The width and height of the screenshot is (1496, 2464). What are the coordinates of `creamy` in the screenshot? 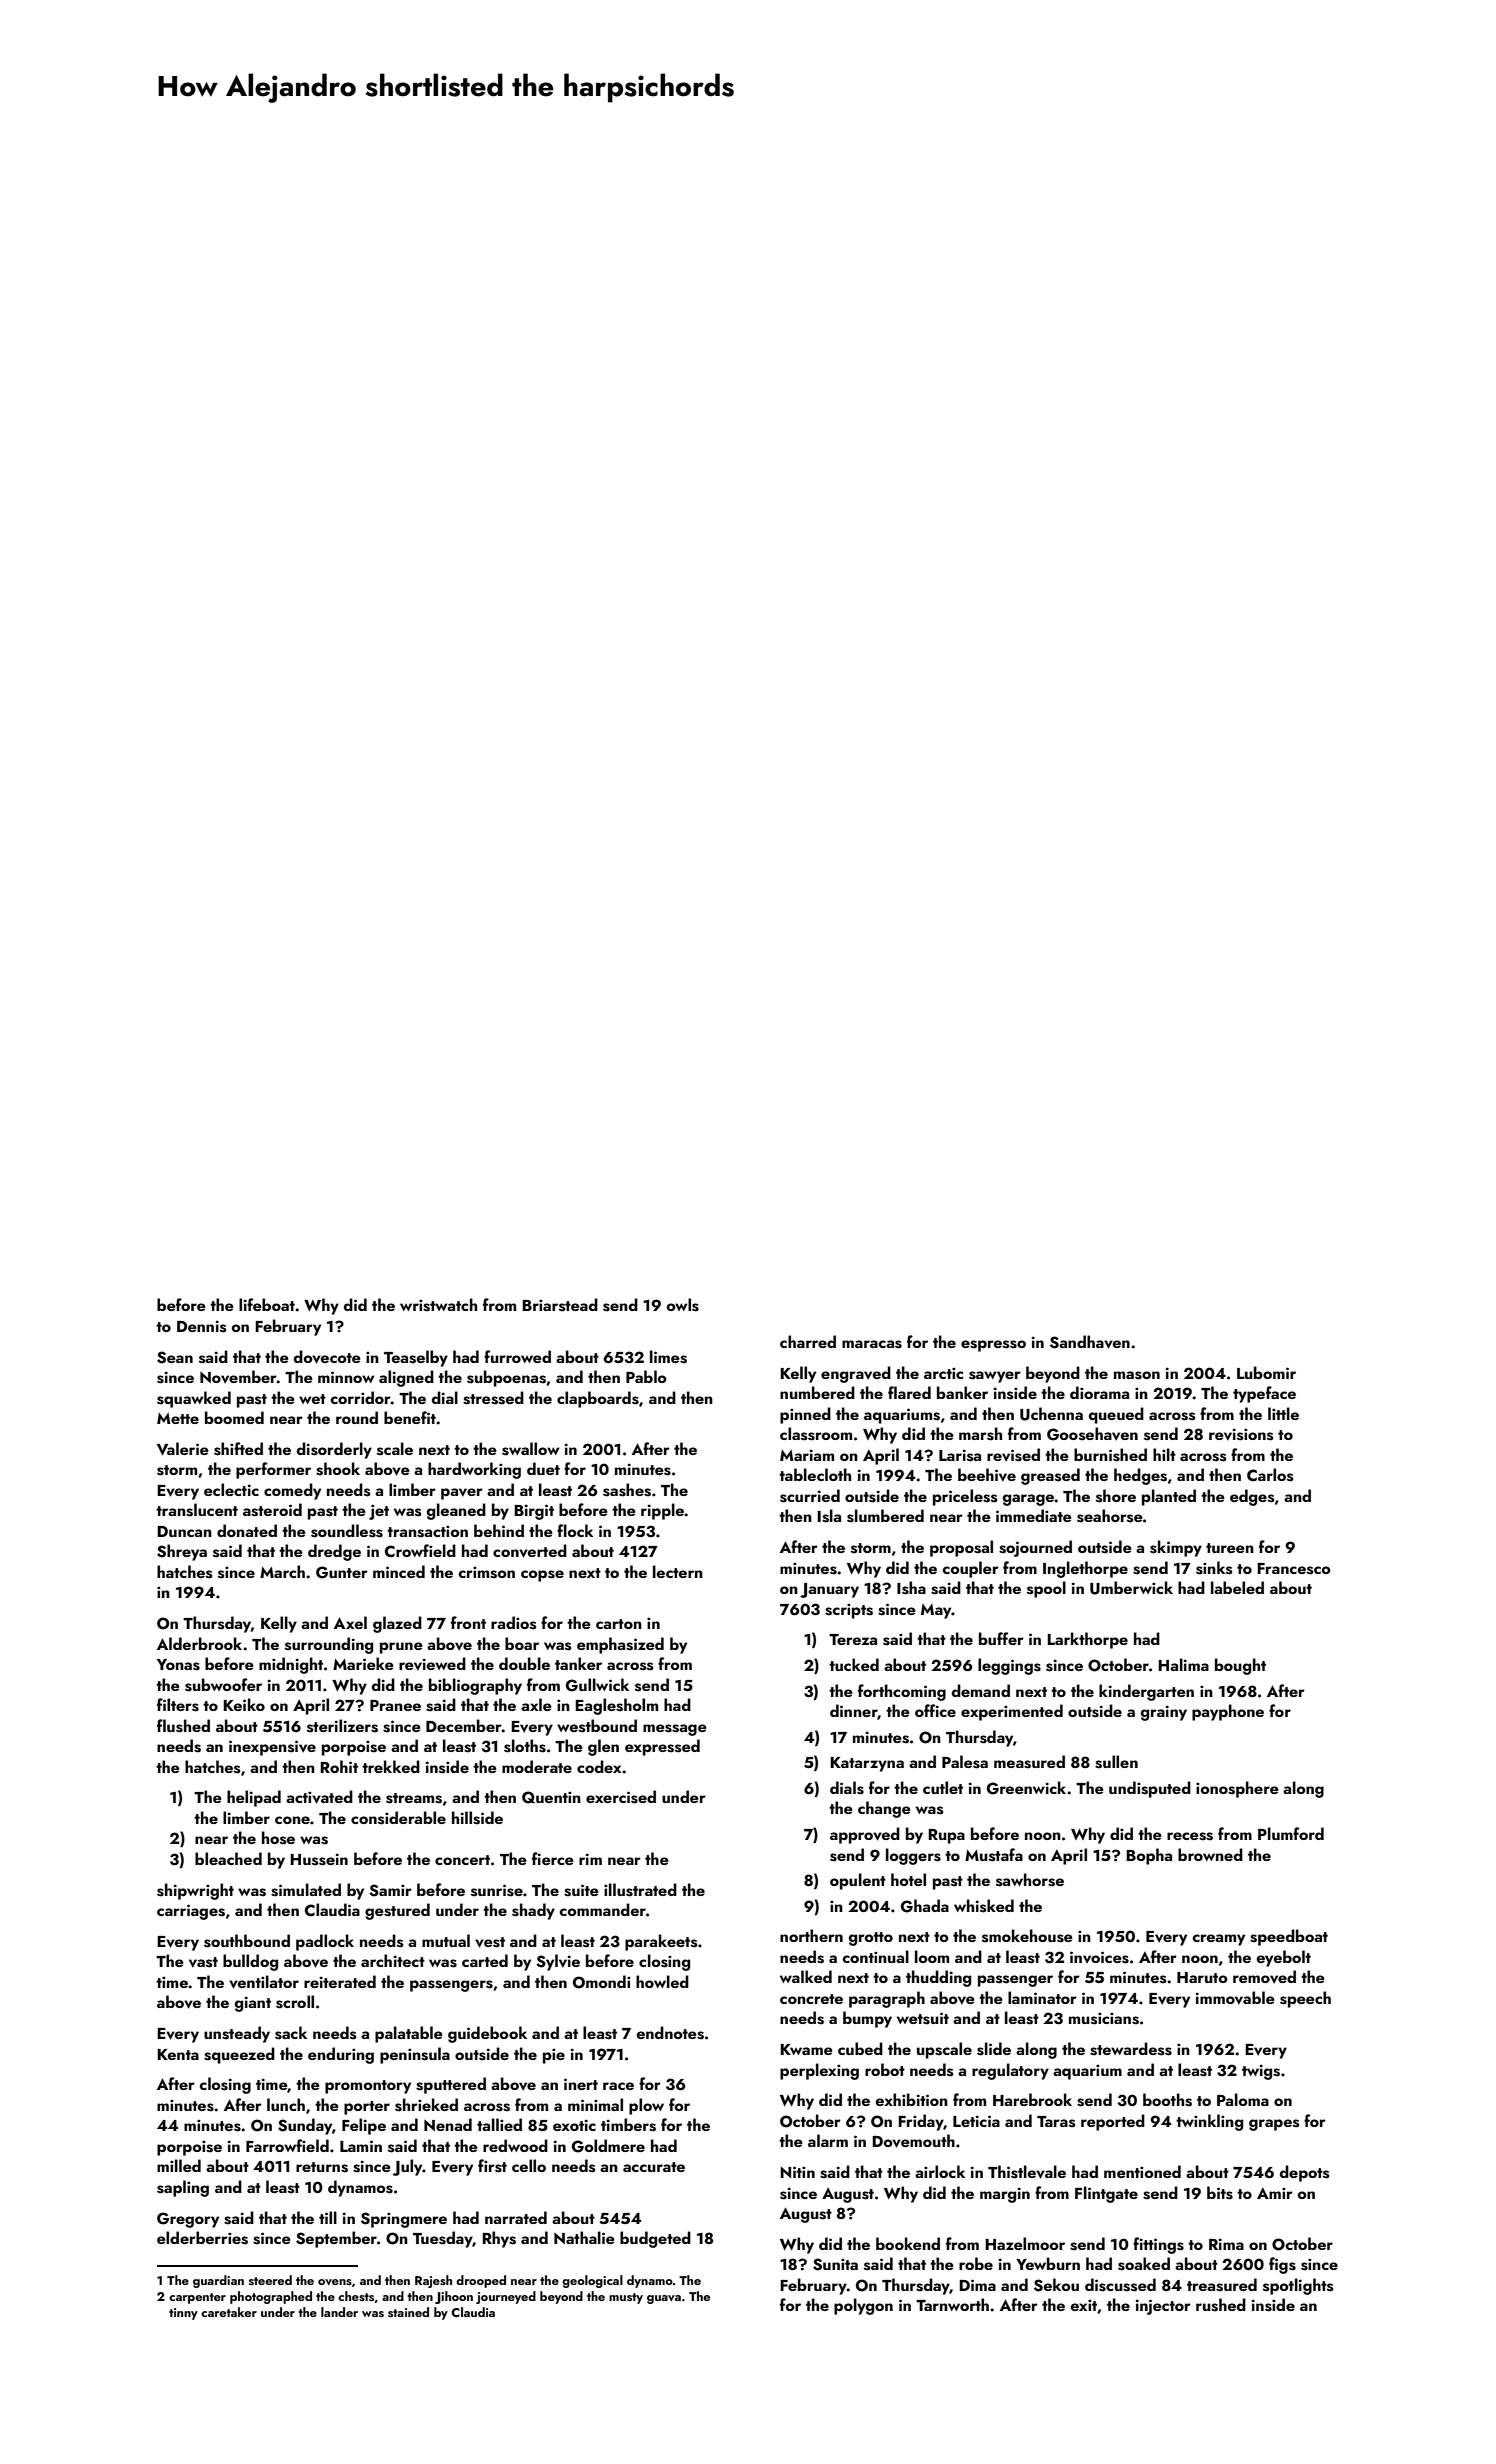 It's located at (1218, 1940).
